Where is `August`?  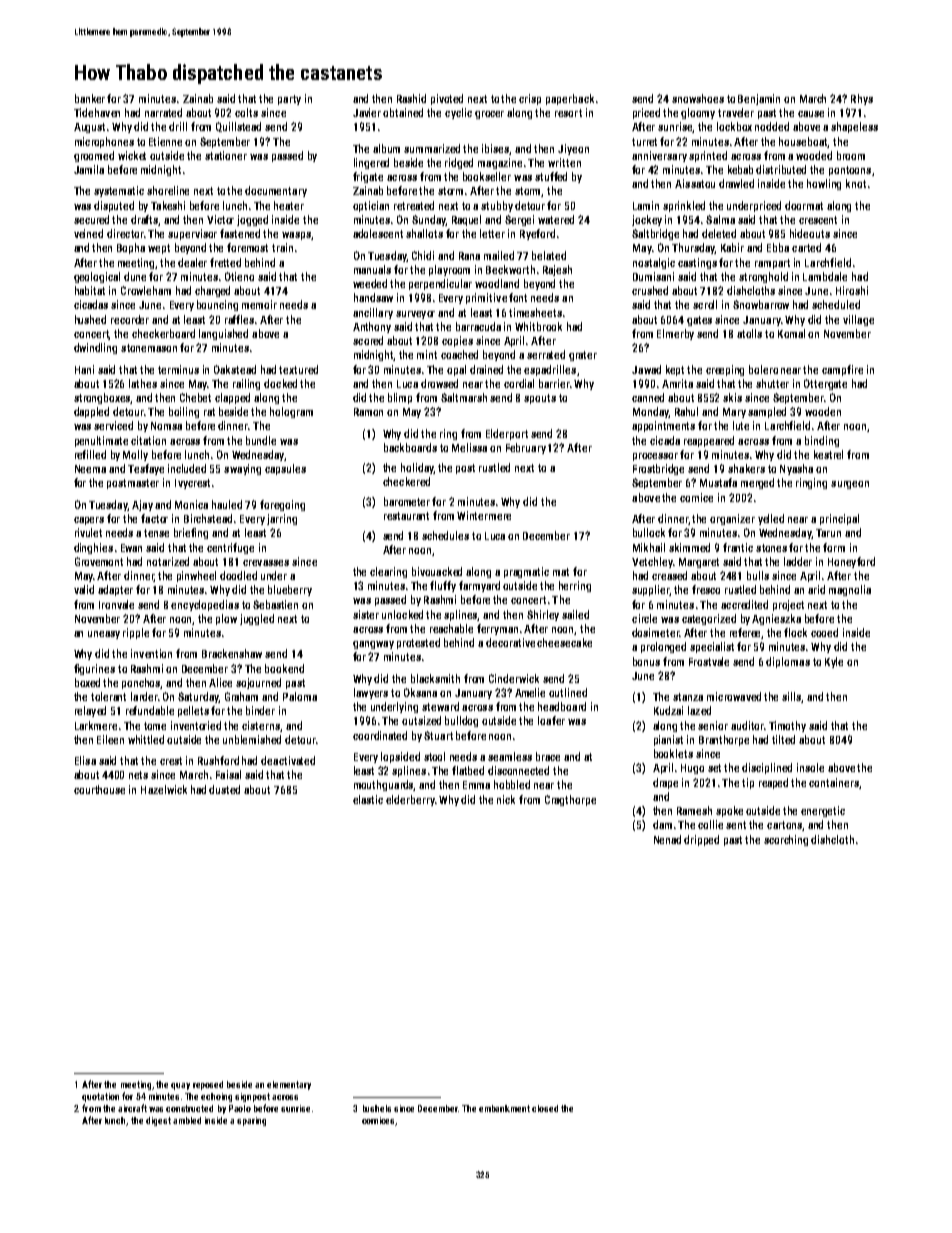
August is located at coordinates (89, 128).
